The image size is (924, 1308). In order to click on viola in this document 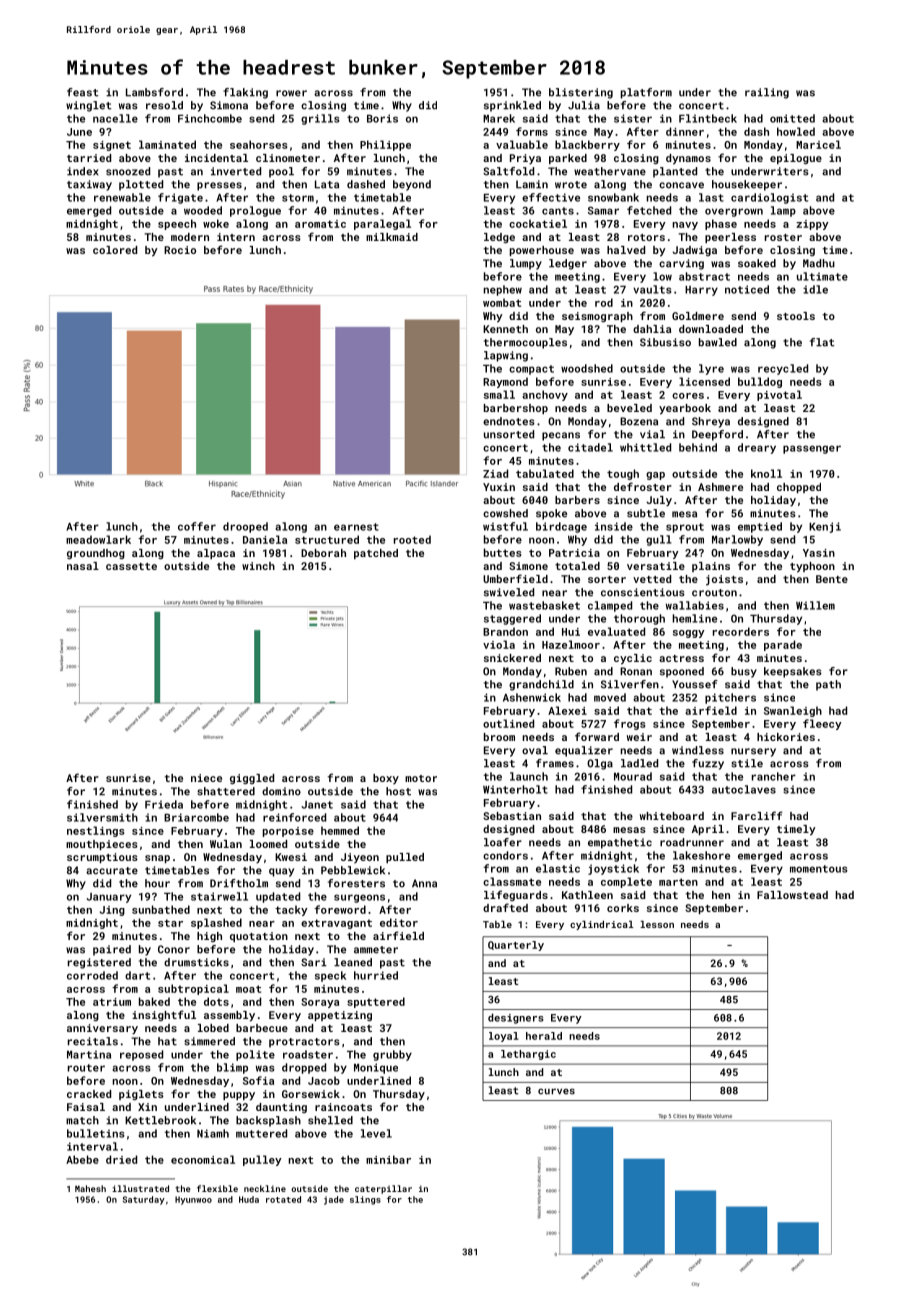, I will do `click(499, 644)`.
